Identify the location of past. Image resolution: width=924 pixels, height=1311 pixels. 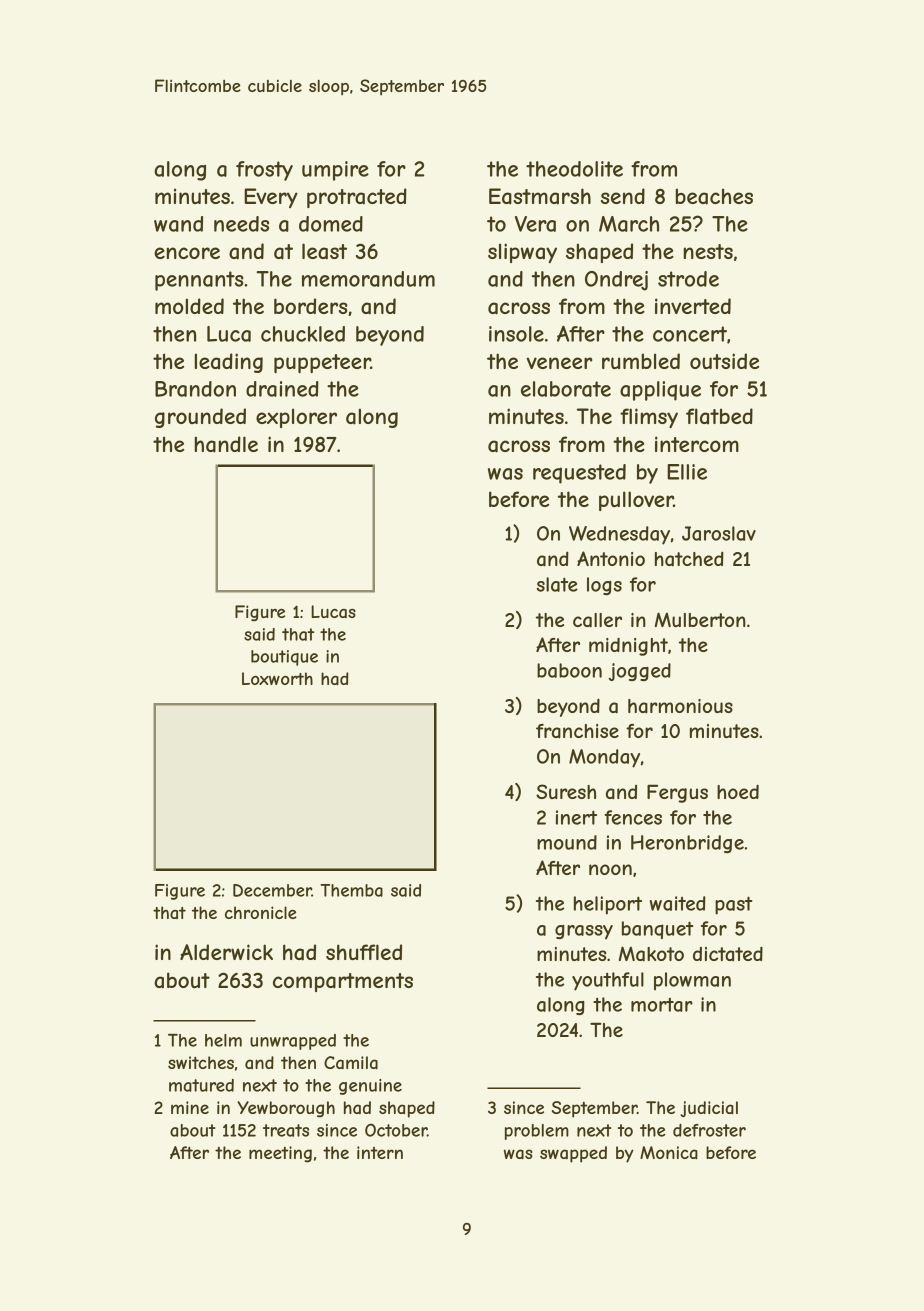
(733, 905).
